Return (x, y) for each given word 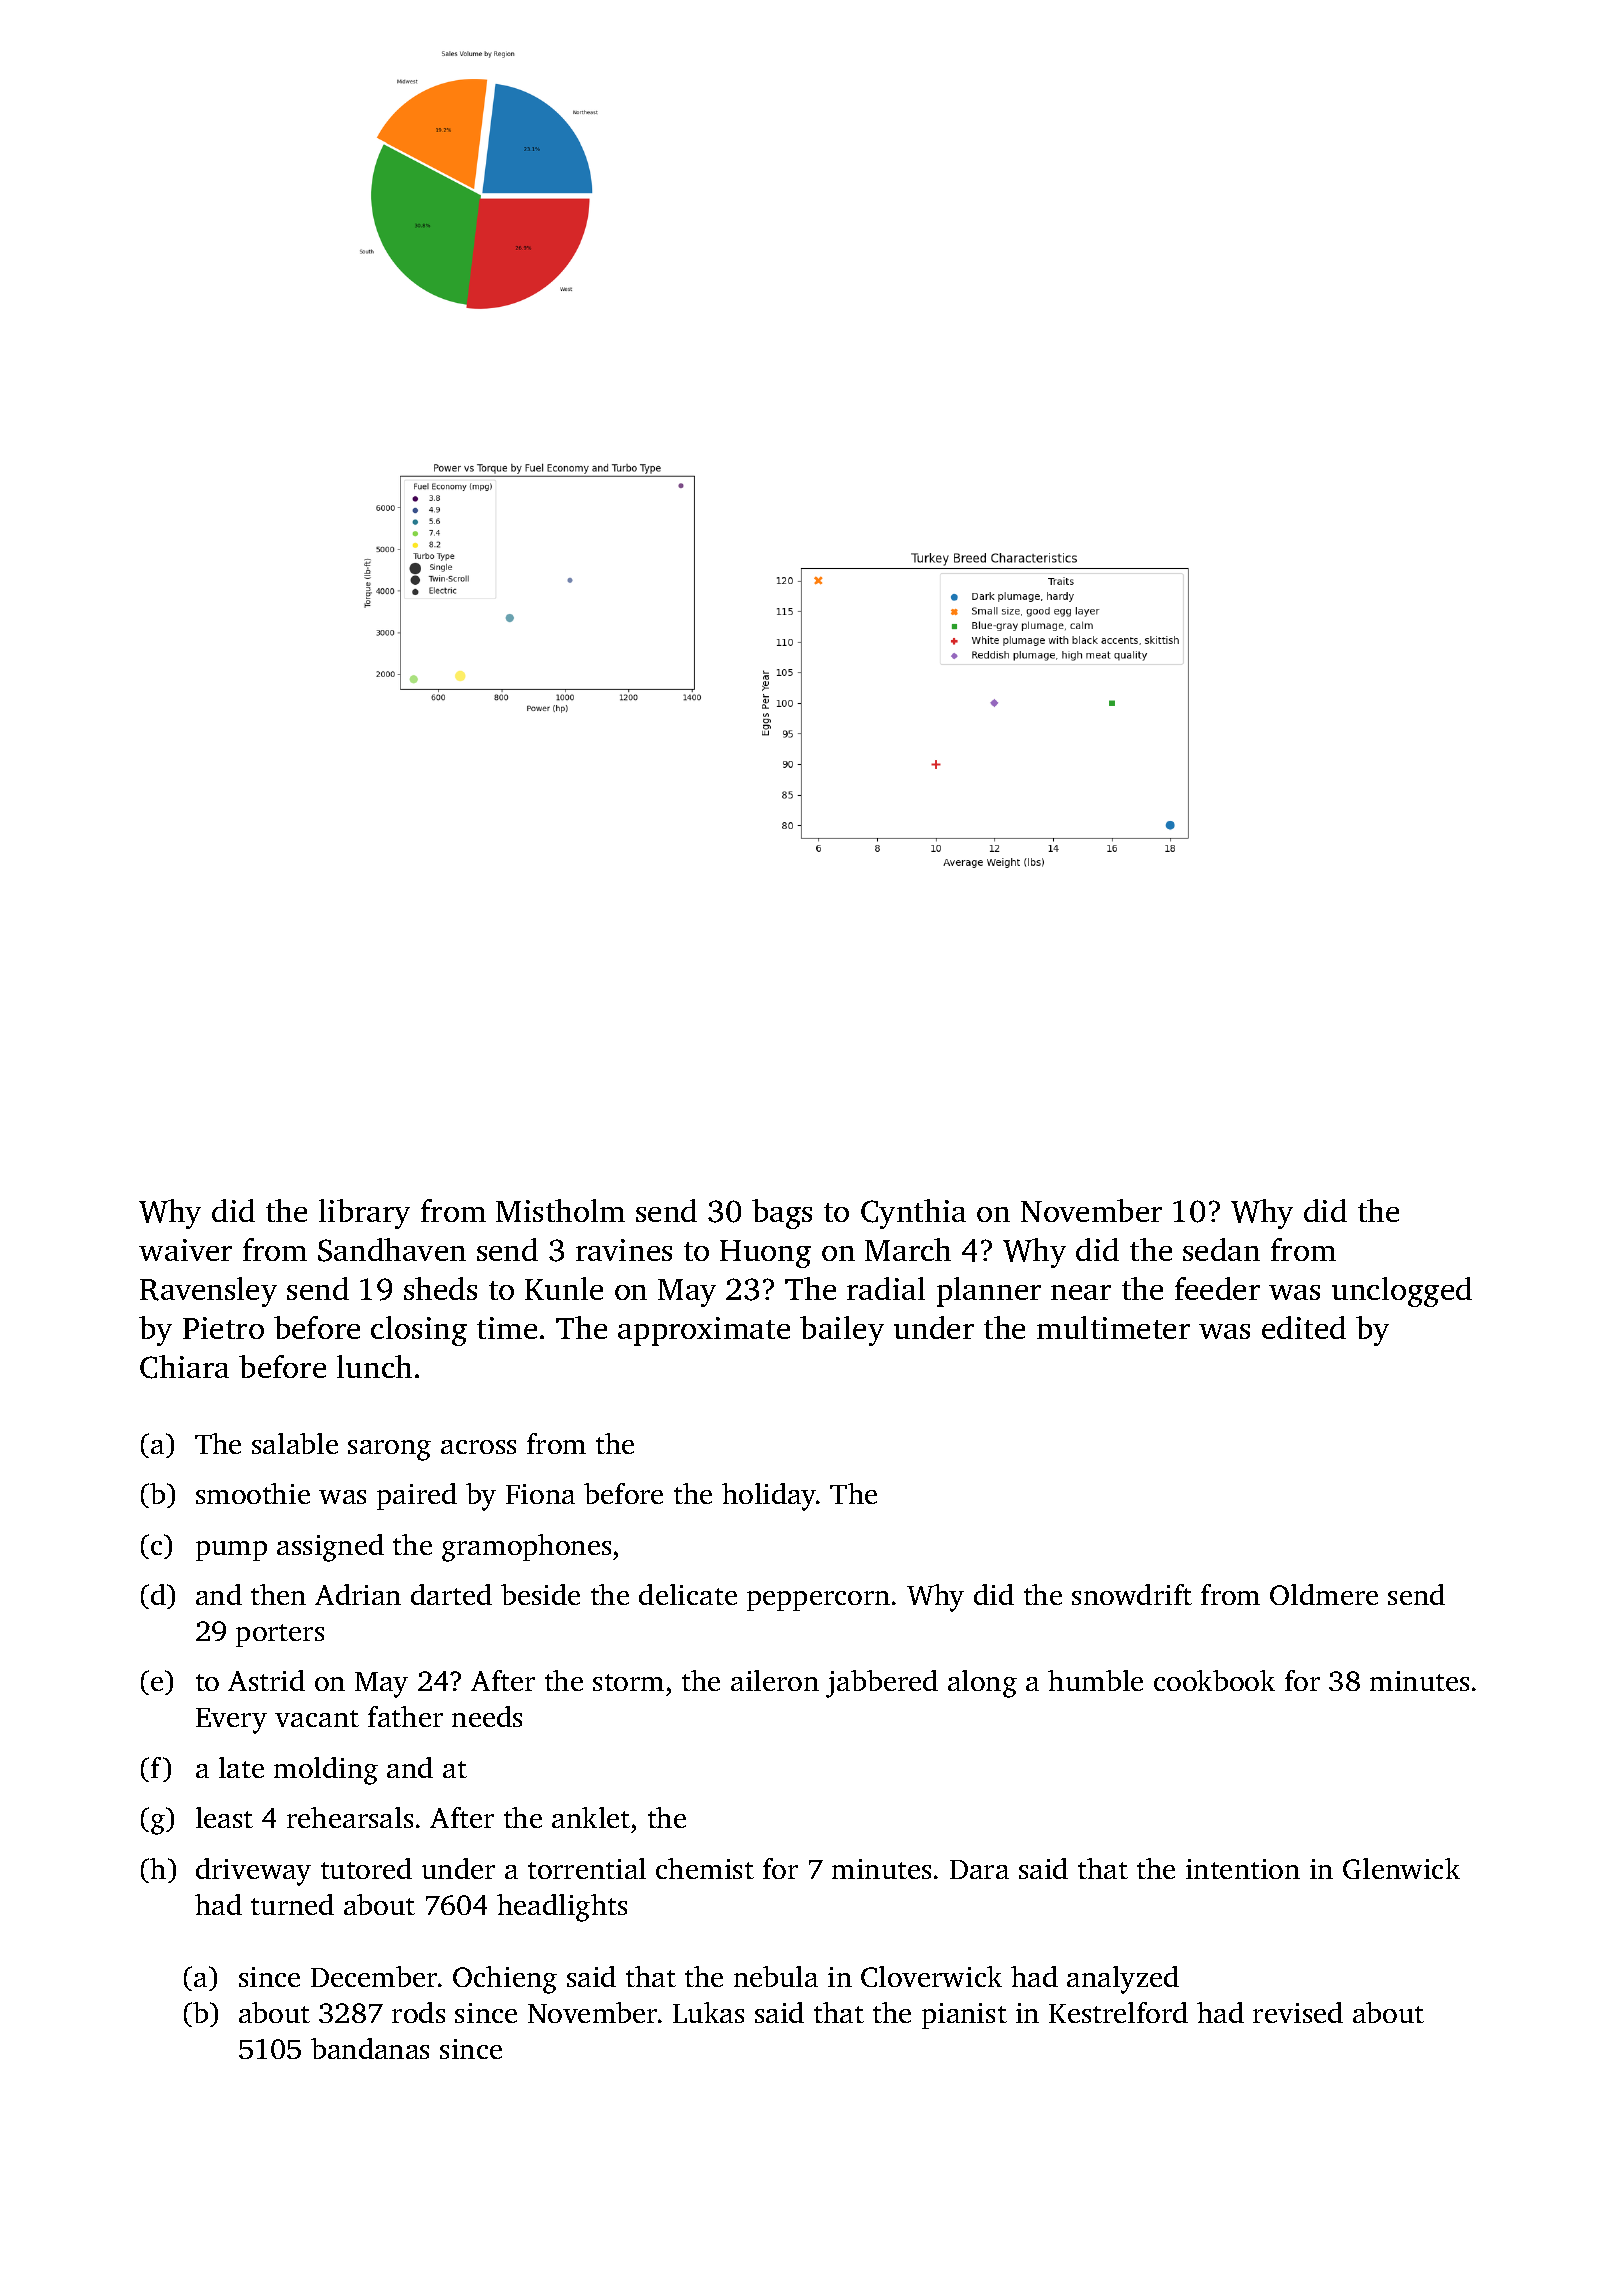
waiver (185, 1250)
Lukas (708, 2012)
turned (292, 1904)
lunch (374, 1366)
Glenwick (1401, 1868)
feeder (1217, 1288)
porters (280, 1635)
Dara (979, 1869)
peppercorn (818, 1601)
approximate (704, 1331)
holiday (769, 1497)
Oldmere (1324, 1594)
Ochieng (505, 1980)
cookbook (1214, 1680)
